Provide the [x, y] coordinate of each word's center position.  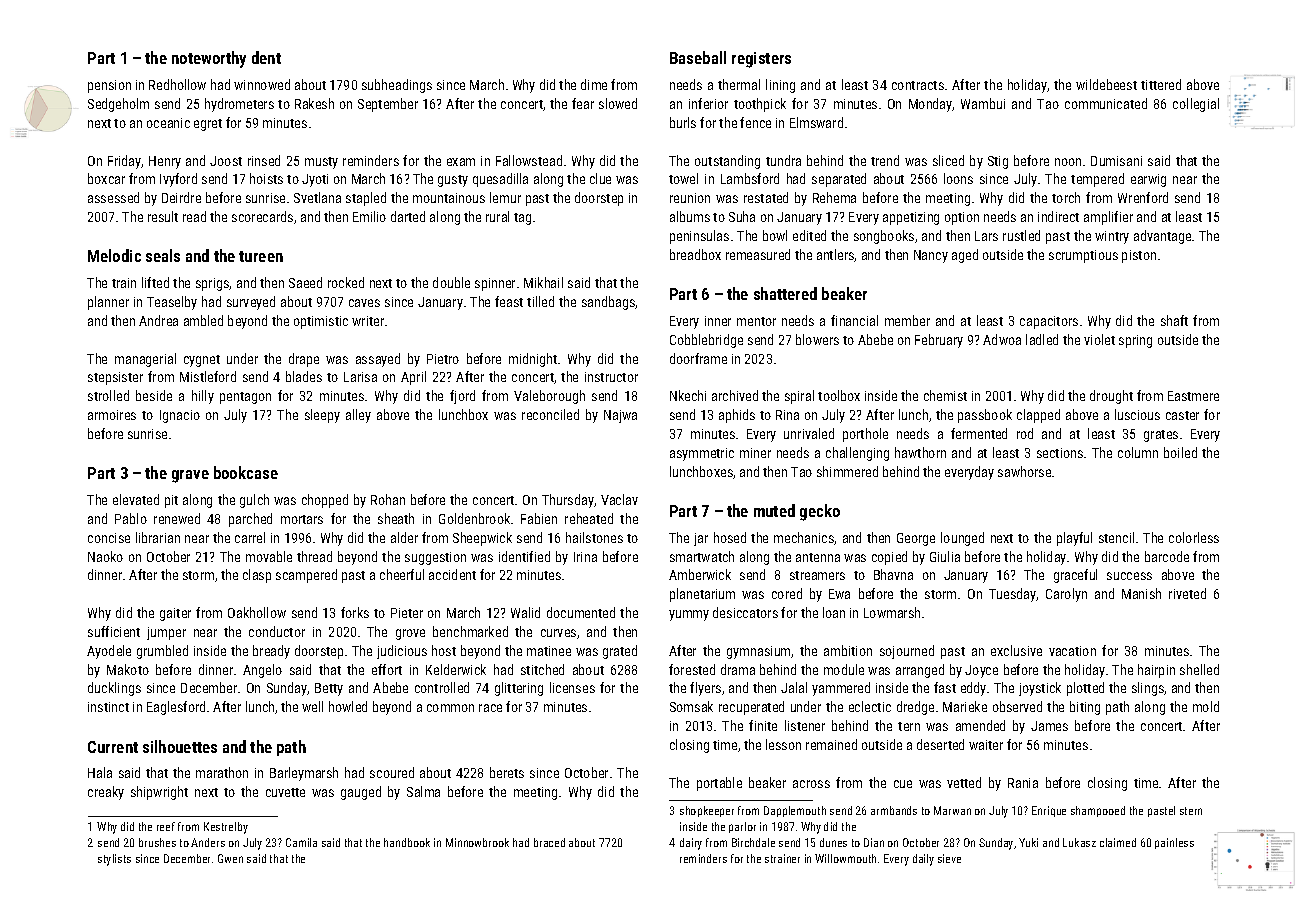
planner [108, 303]
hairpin [1156, 671]
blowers [817, 339]
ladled [1042, 339]
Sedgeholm [118, 105]
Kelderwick [456, 669]
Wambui [983, 103]
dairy [691, 844]
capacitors [1049, 322]
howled [348, 706]
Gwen [230, 858]
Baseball [698, 57]
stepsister [115, 378]
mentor [756, 321]
